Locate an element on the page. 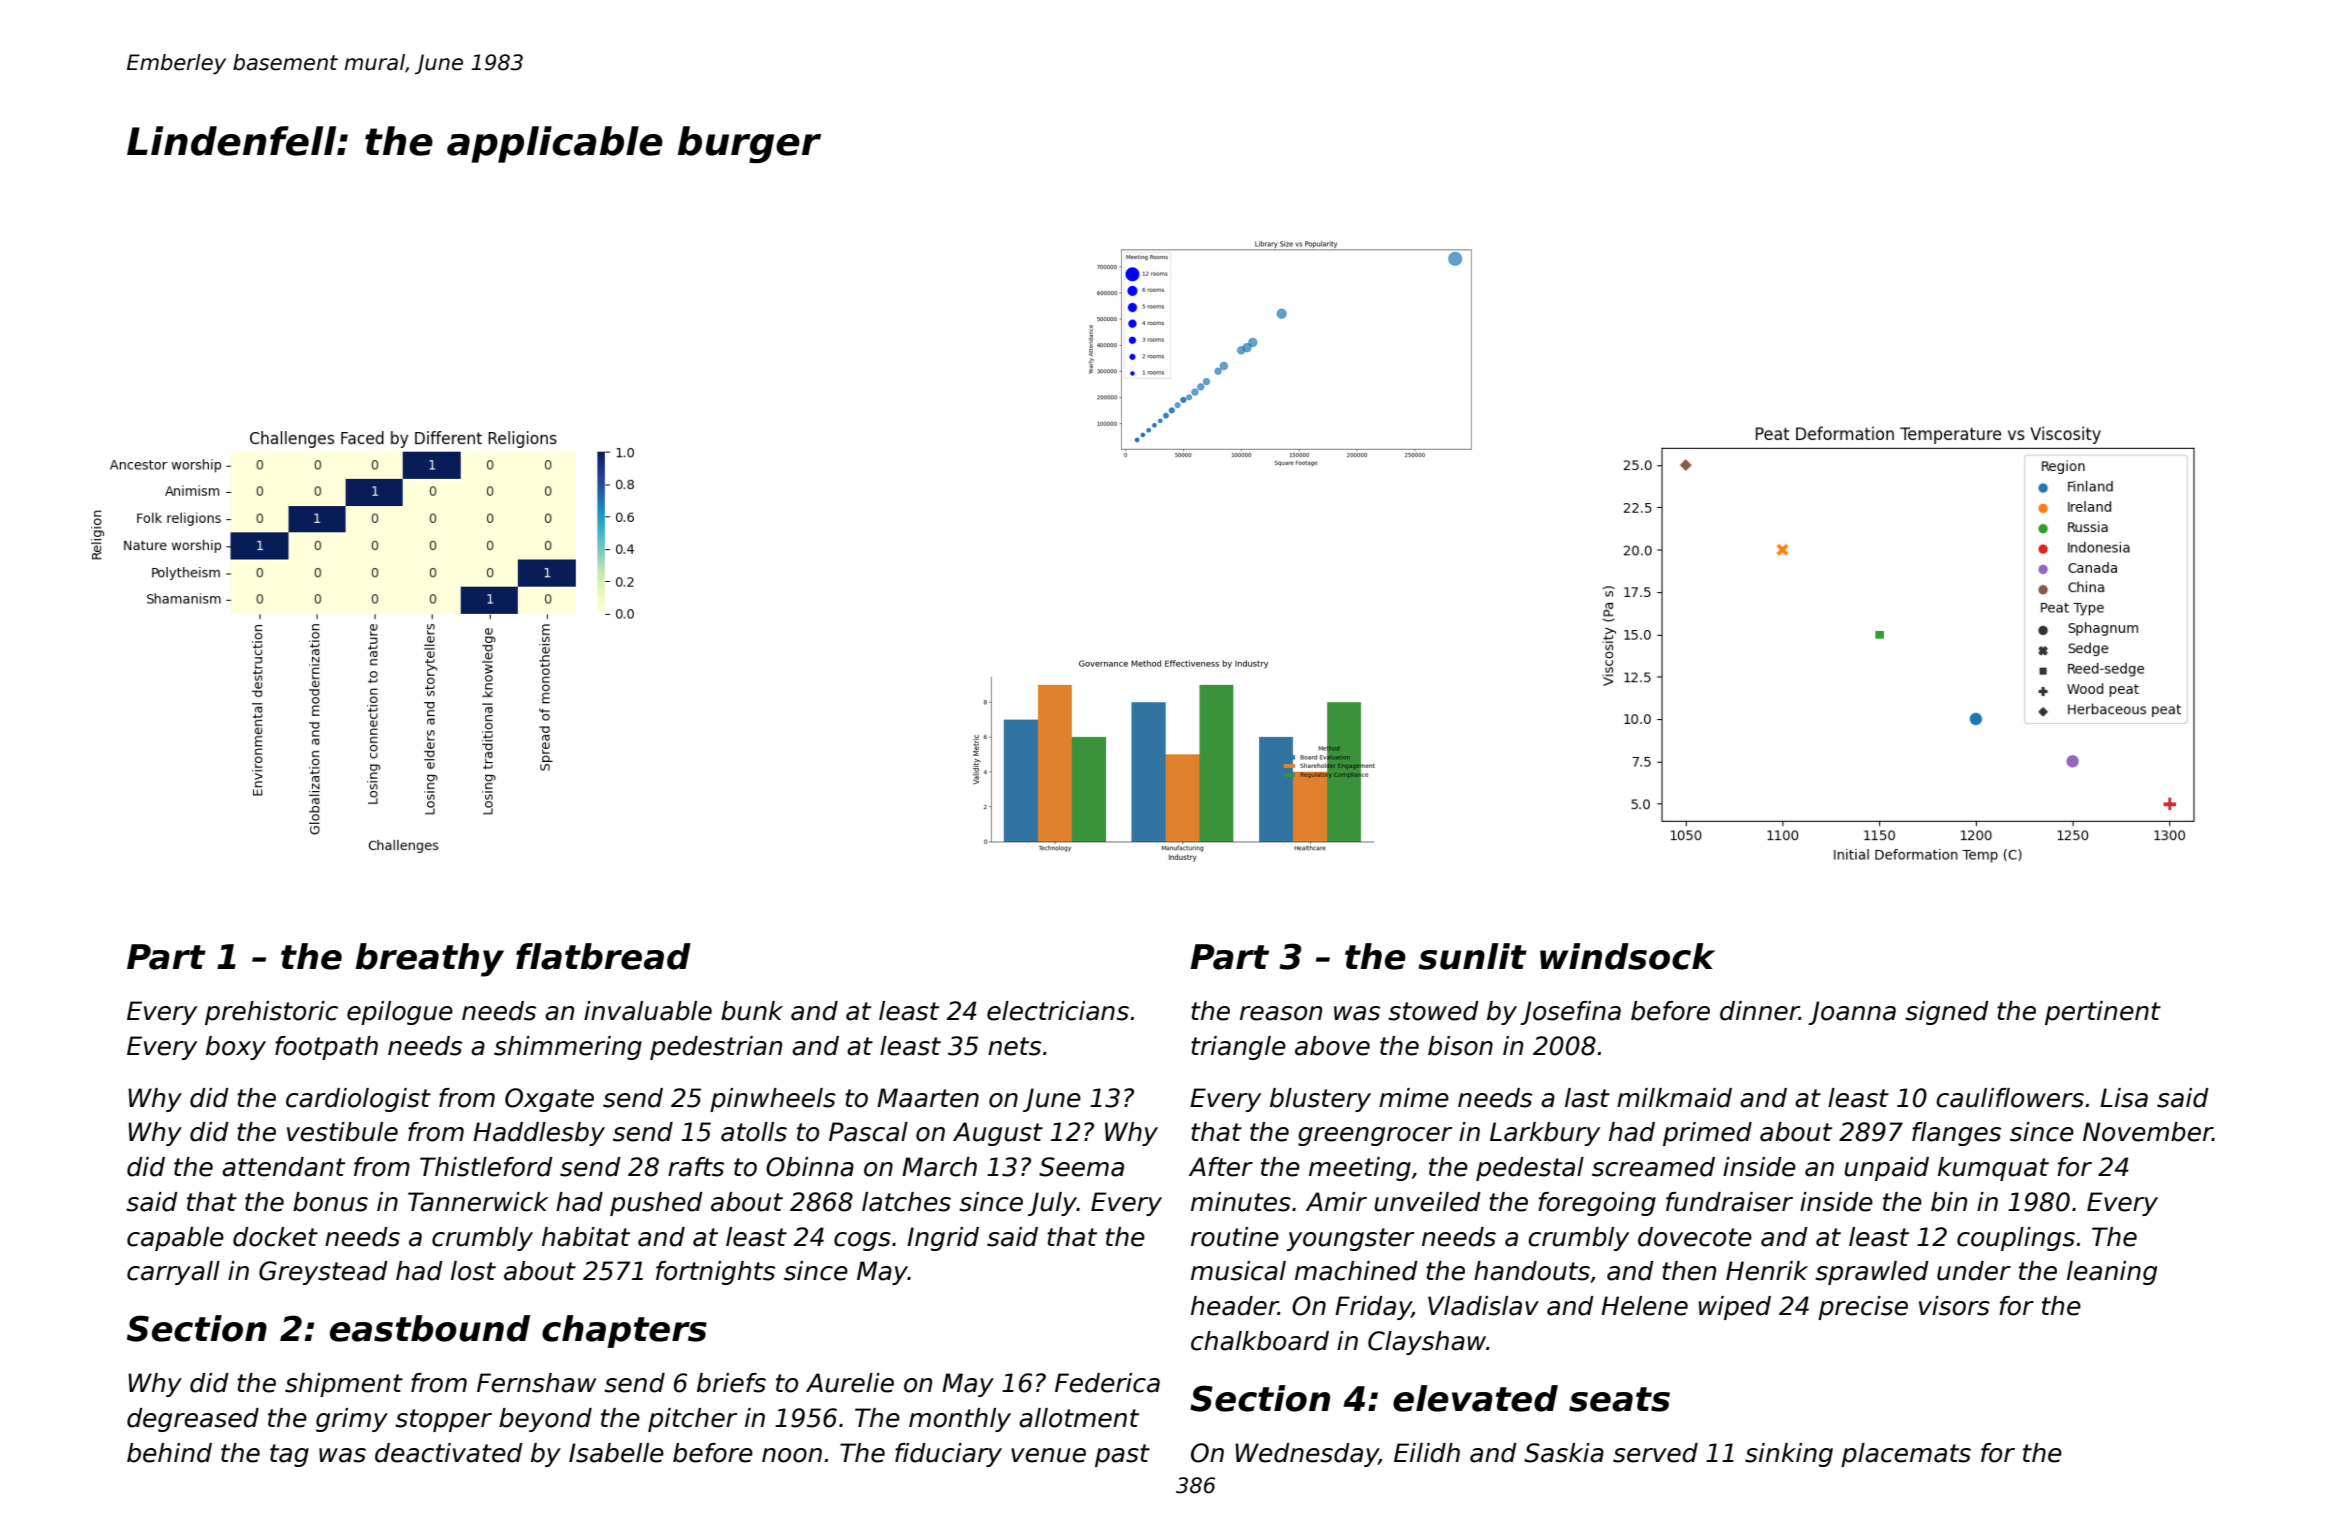  fundraiser is located at coordinates (1729, 1202).
